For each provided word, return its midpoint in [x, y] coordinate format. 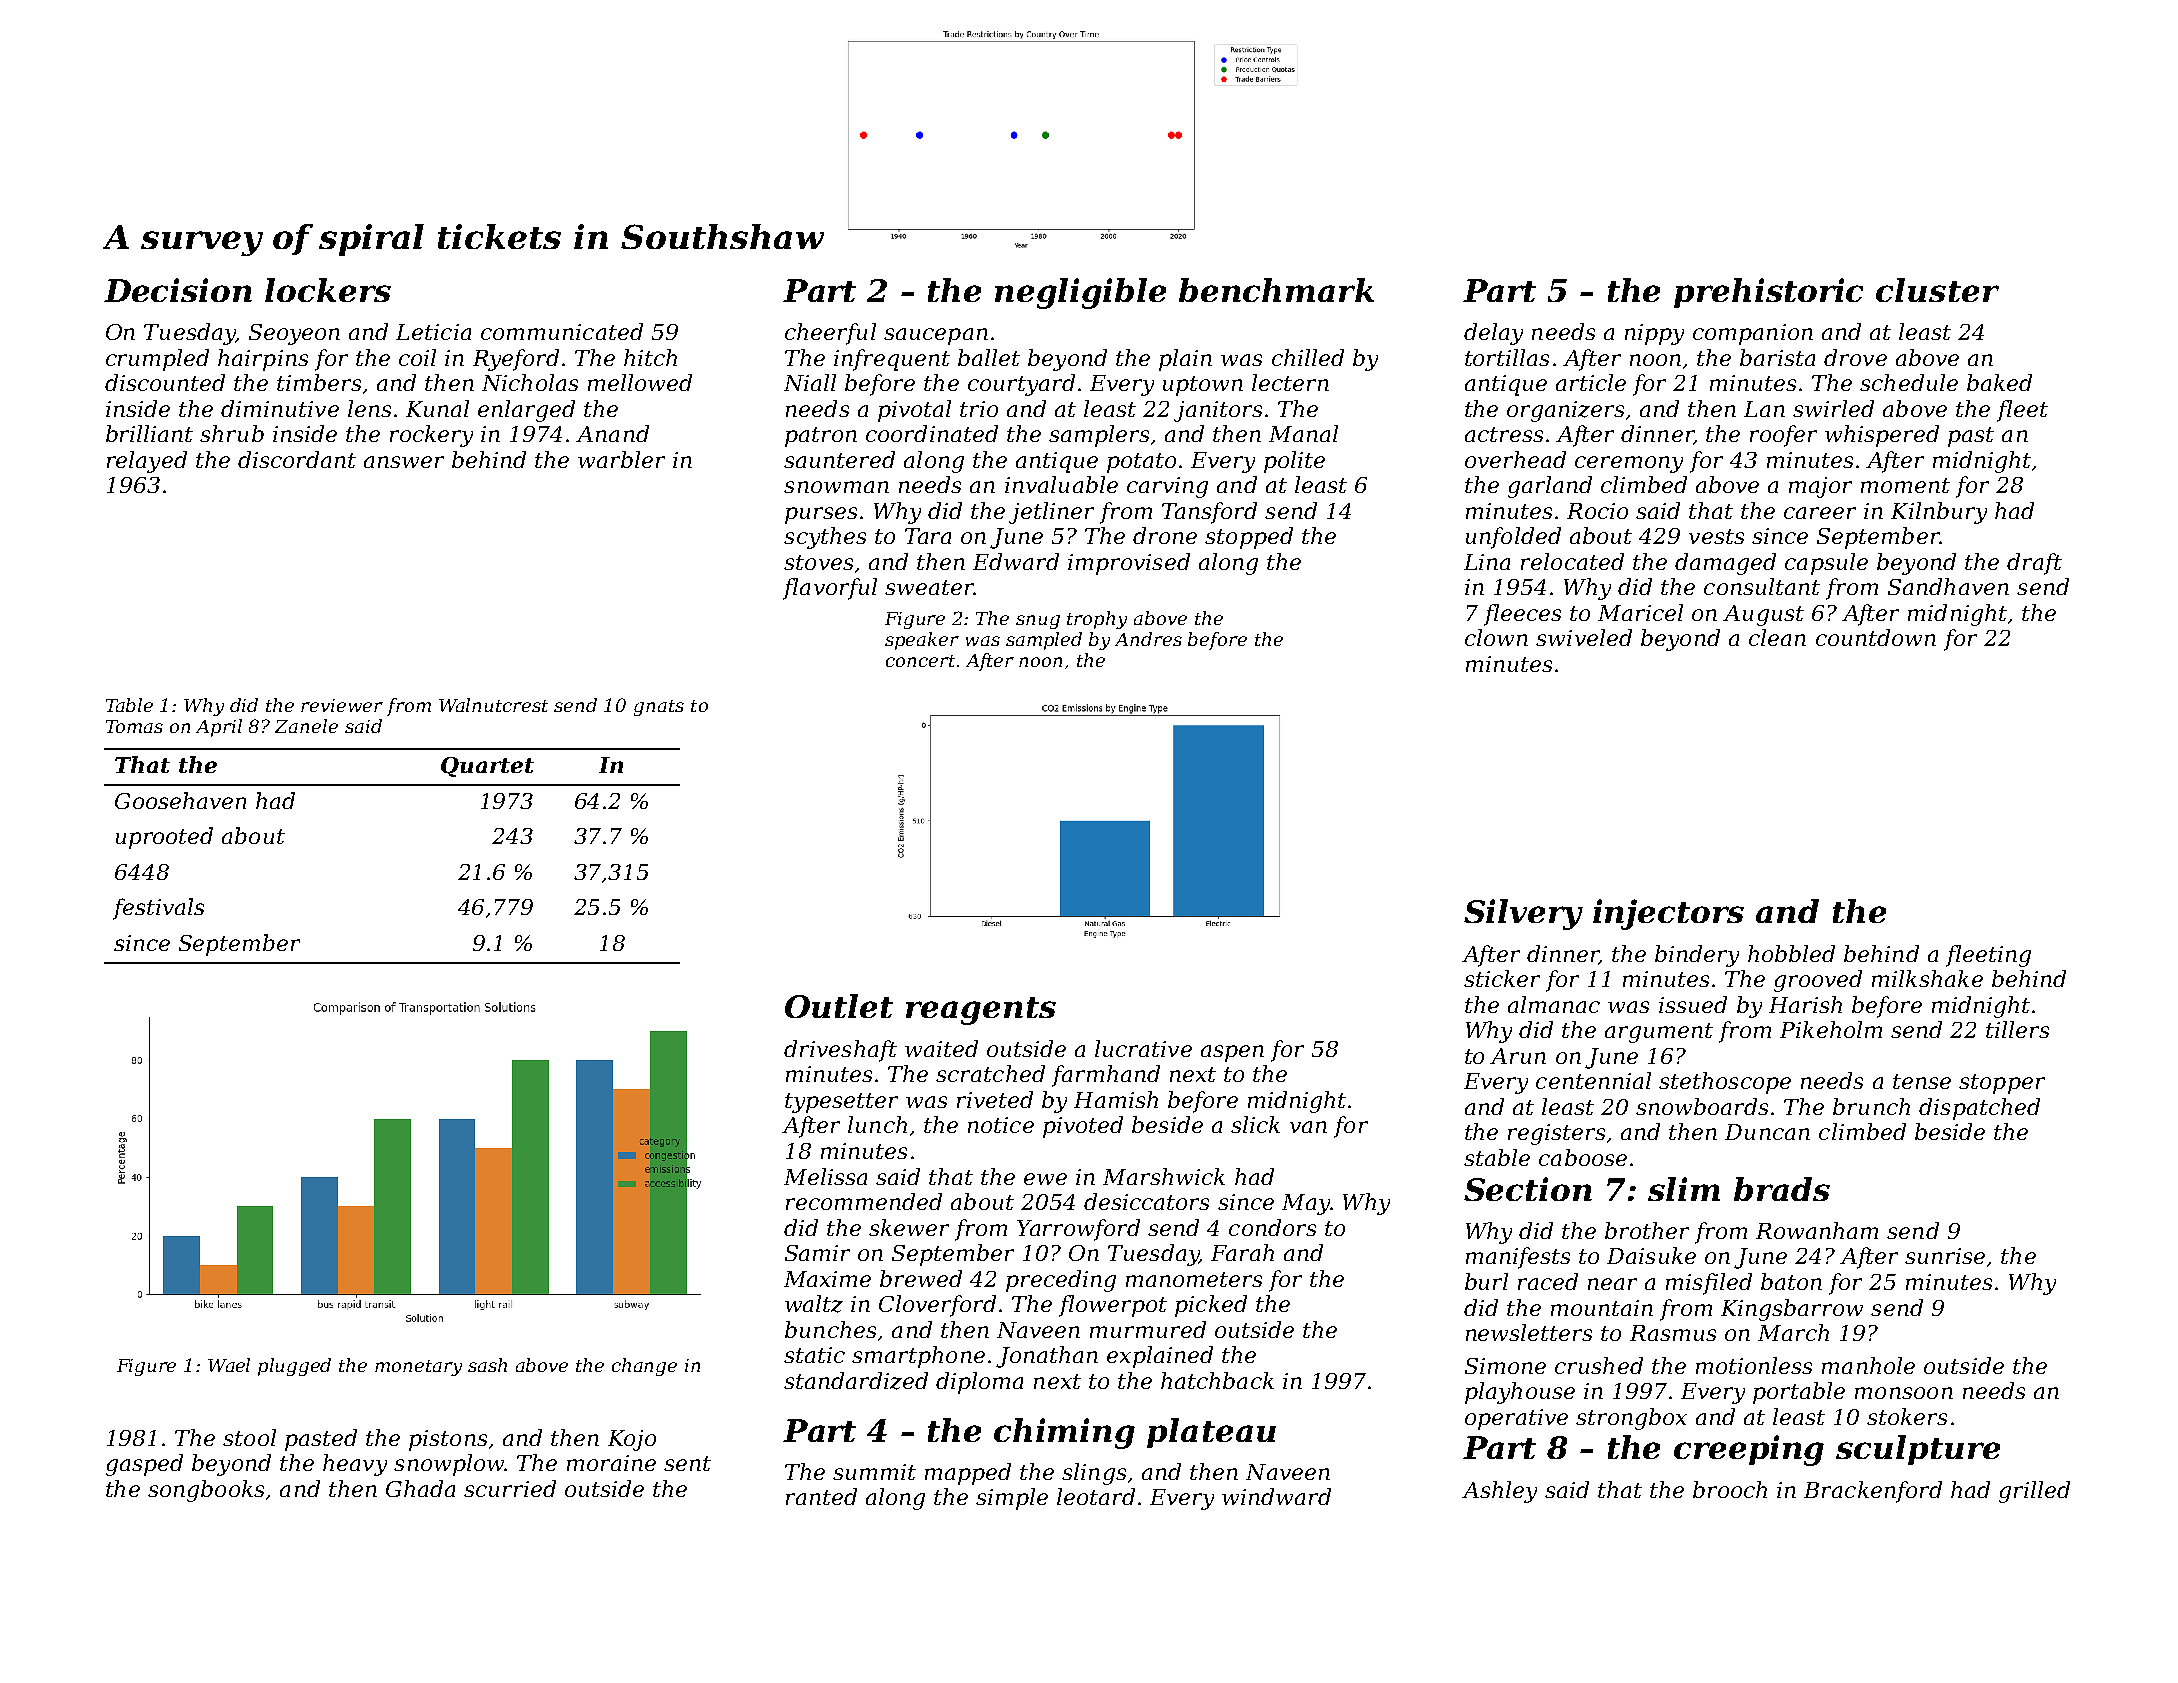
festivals [158, 909]
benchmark [1276, 290]
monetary [418, 1368]
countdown [1876, 637]
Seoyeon [294, 334]
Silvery [1523, 914]
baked [1999, 382]
